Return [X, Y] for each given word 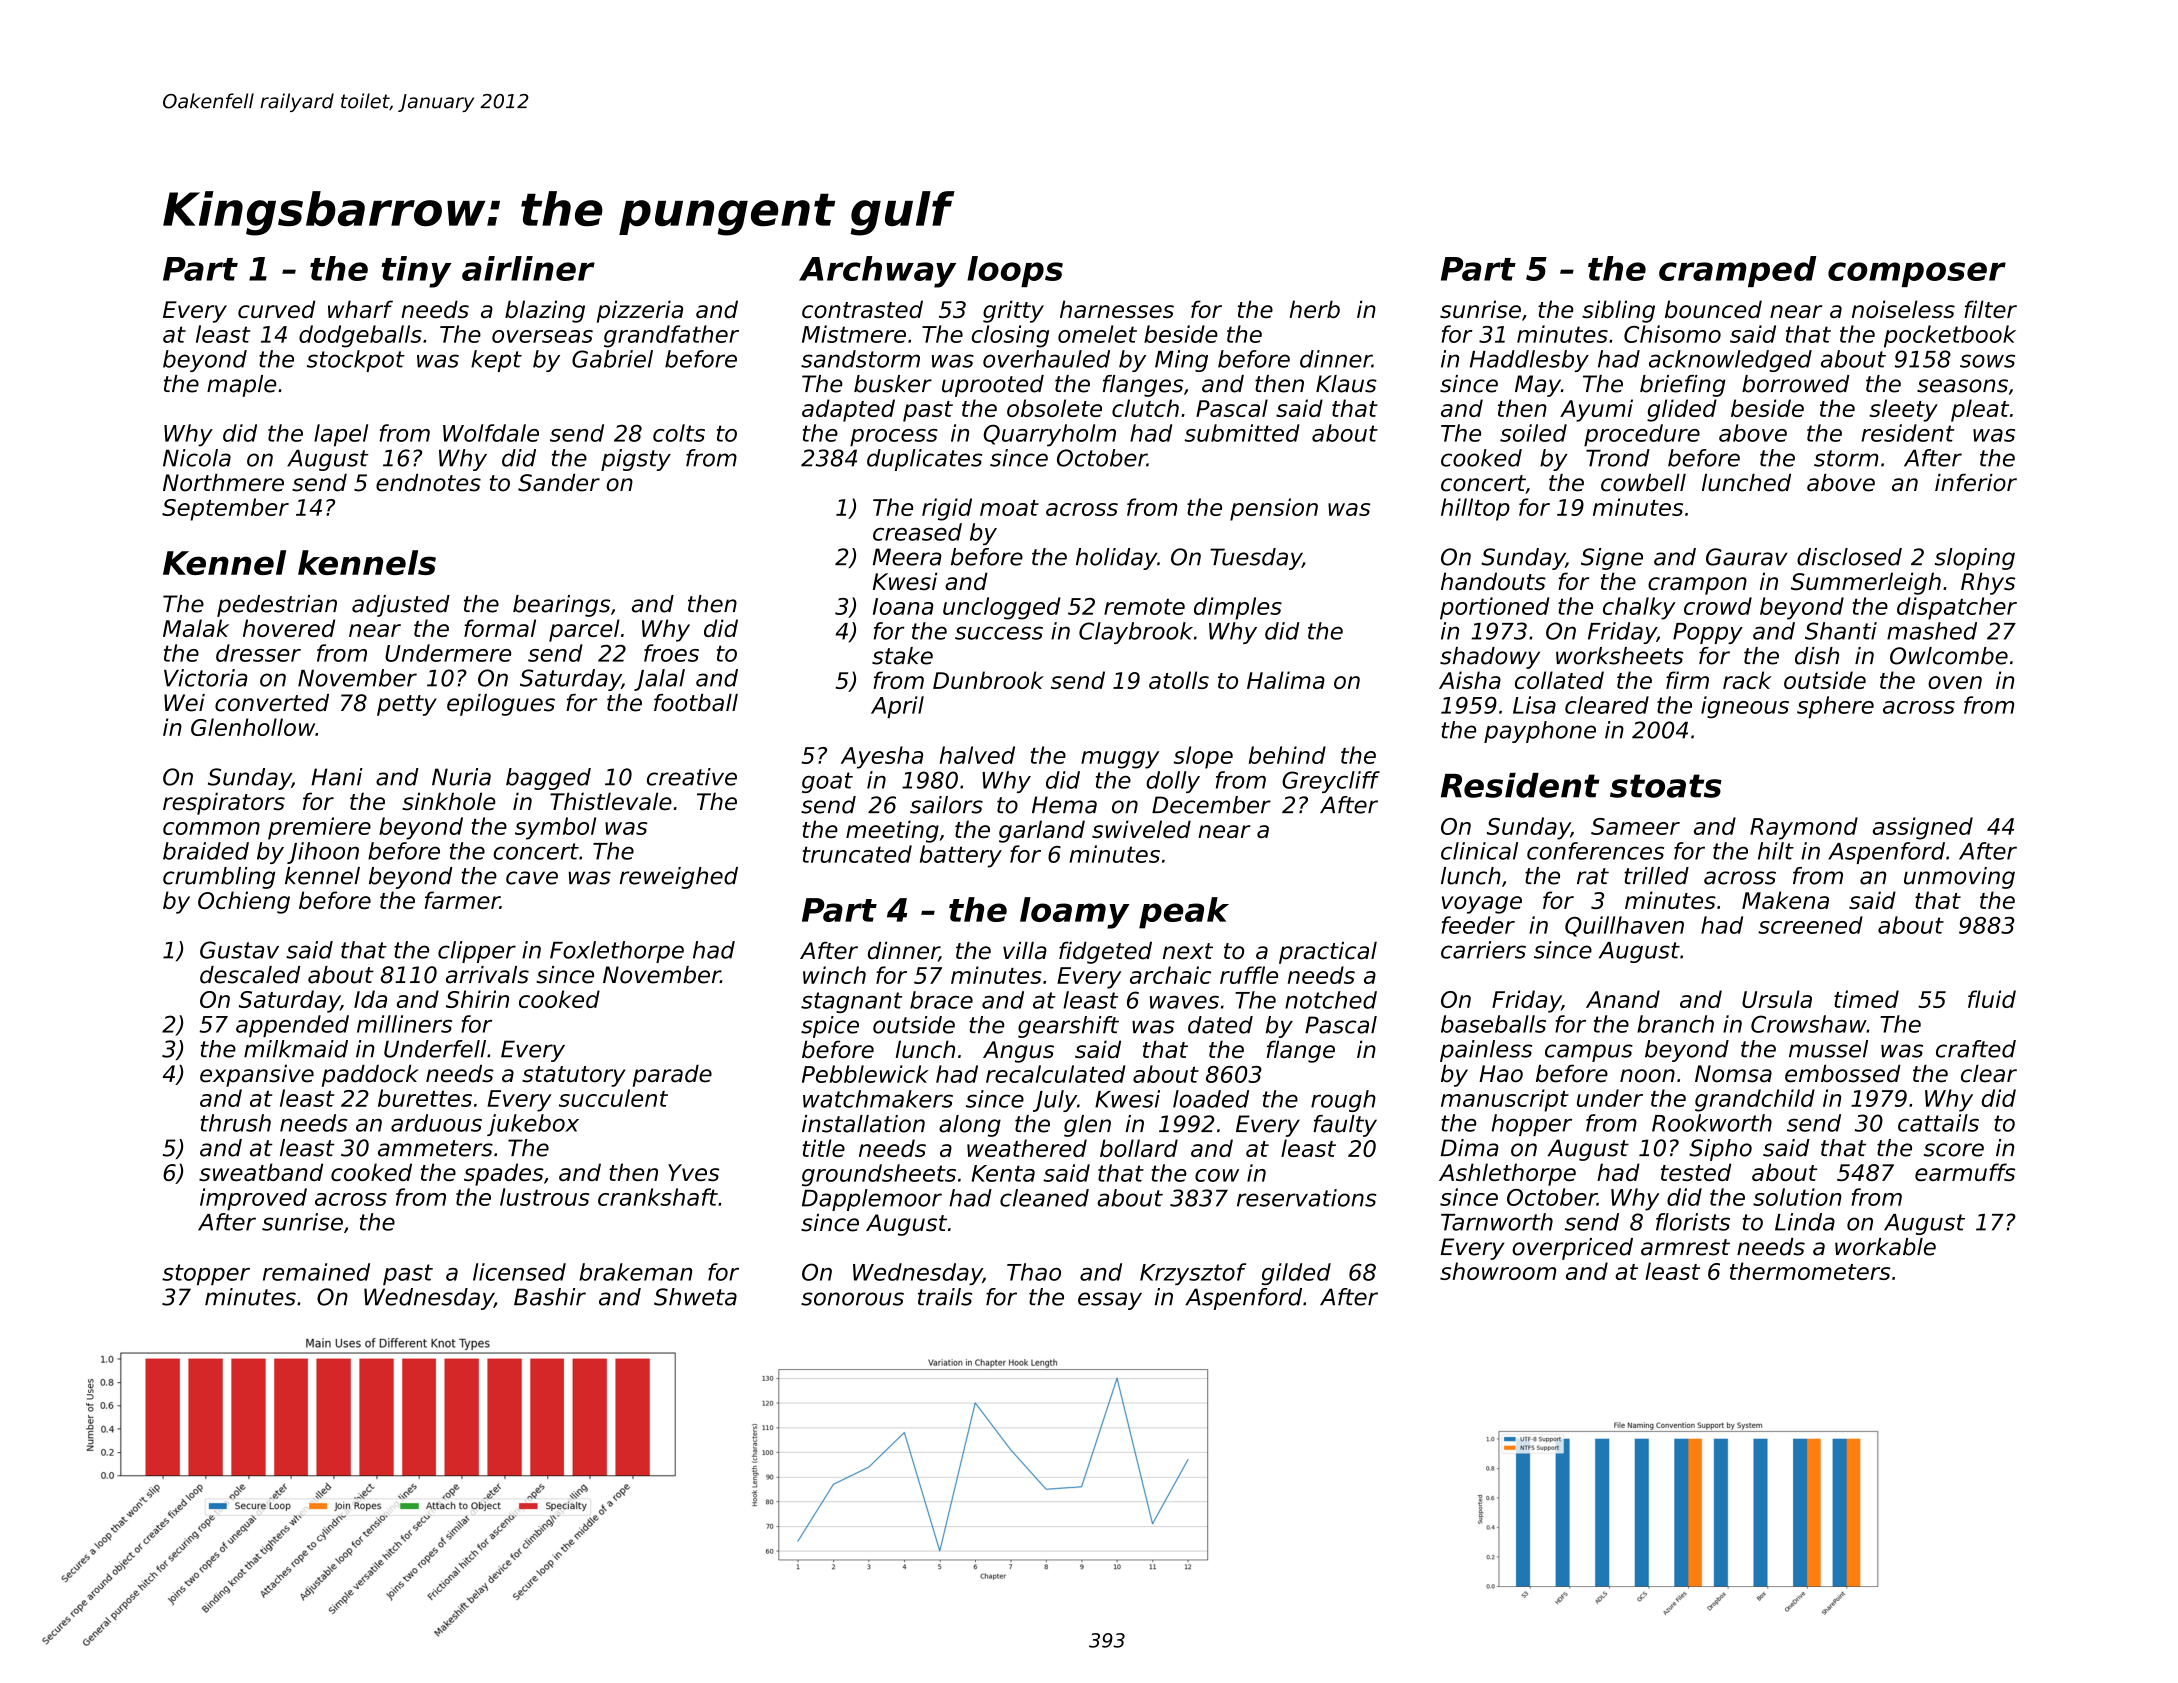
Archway [877, 272]
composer [1917, 274]
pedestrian [277, 606]
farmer [462, 900]
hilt [1776, 851]
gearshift [1068, 1027]
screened [1810, 925]
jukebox [533, 1125]
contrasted [862, 309]
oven [1955, 682]
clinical [1479, 851]
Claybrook [1136, 633]
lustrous [544, 1197]
